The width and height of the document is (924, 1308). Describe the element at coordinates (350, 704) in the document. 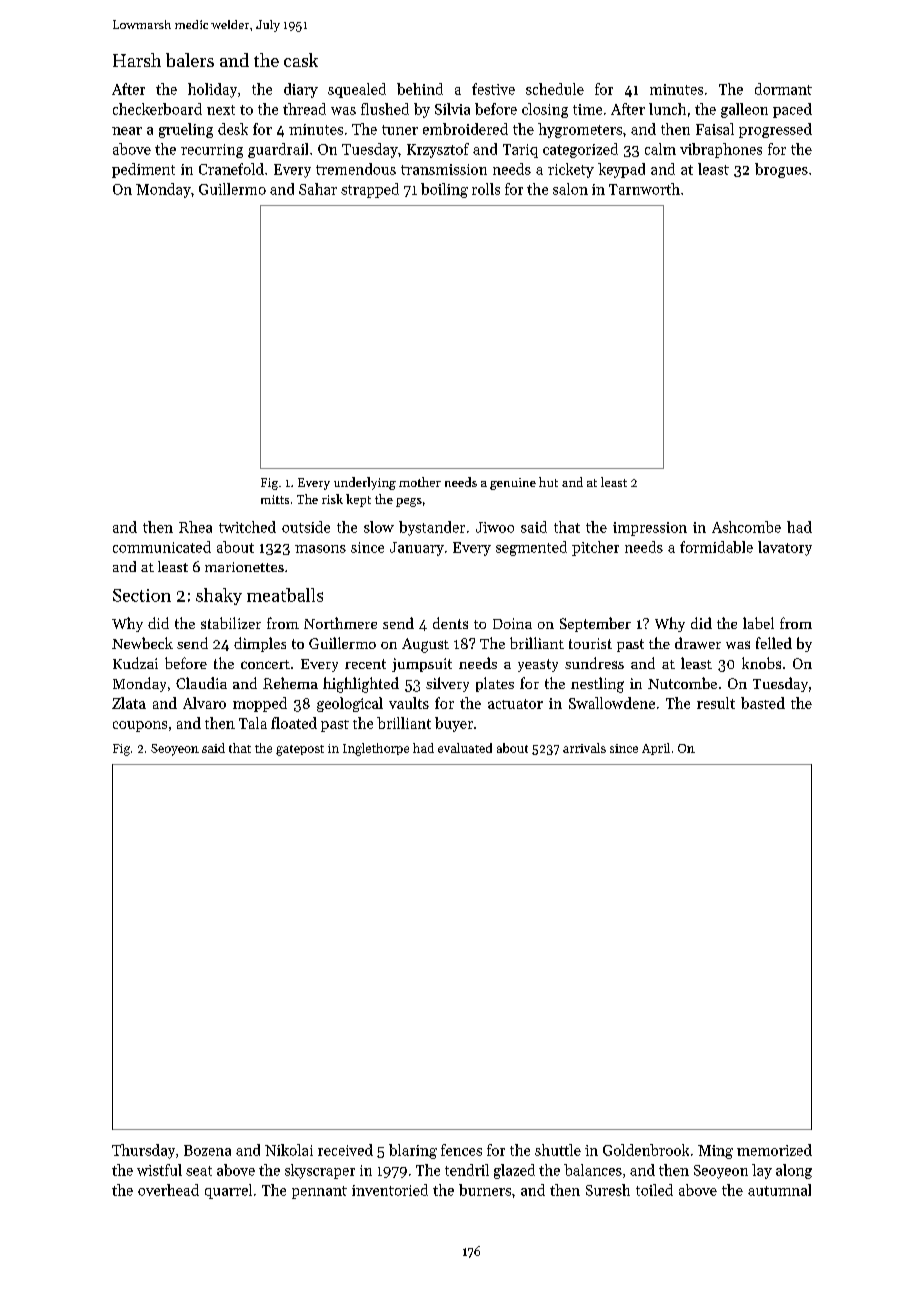

I see `geological` at that location.
